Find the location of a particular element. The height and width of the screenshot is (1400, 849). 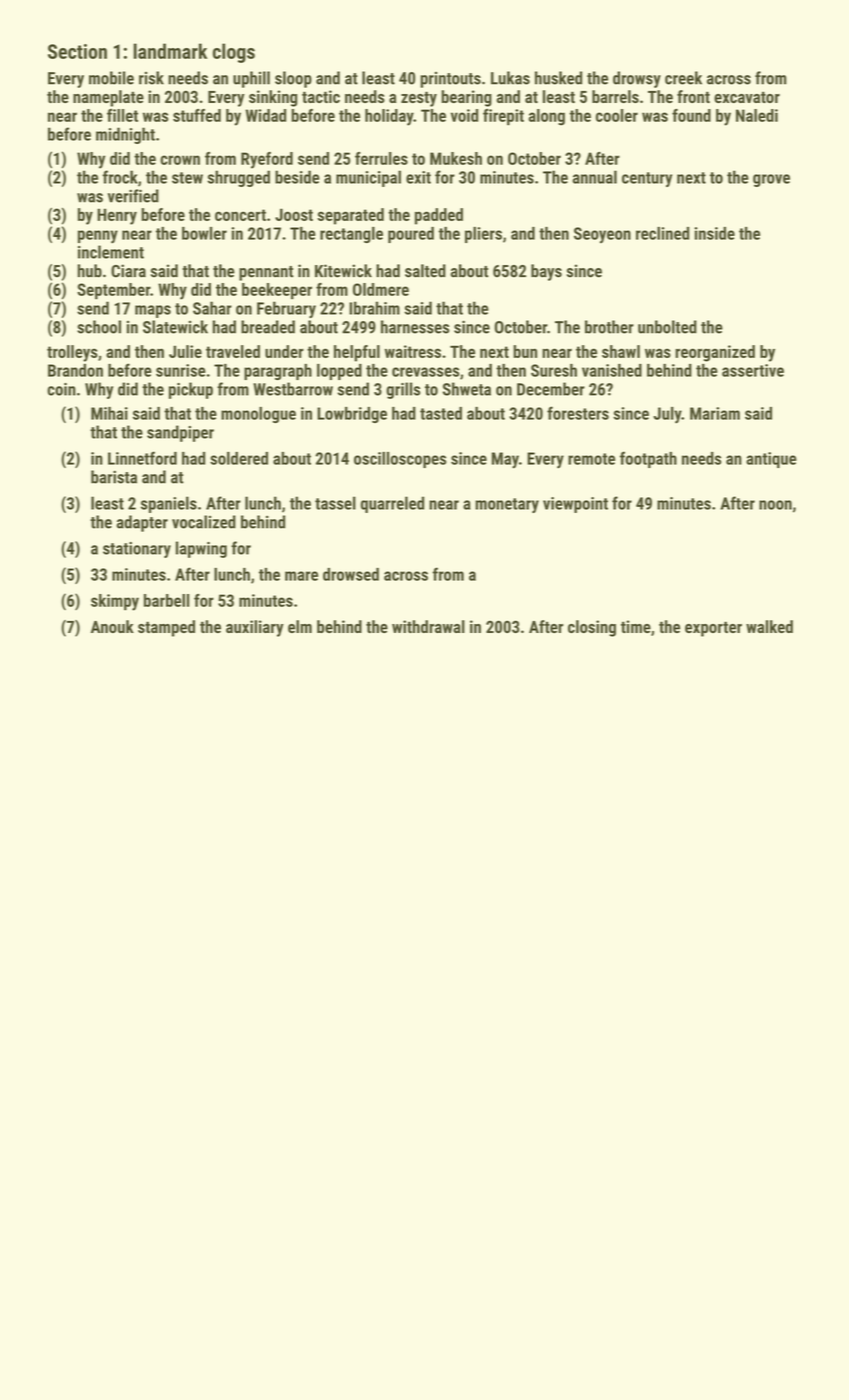

inside is located at coordinates (714, 233).
